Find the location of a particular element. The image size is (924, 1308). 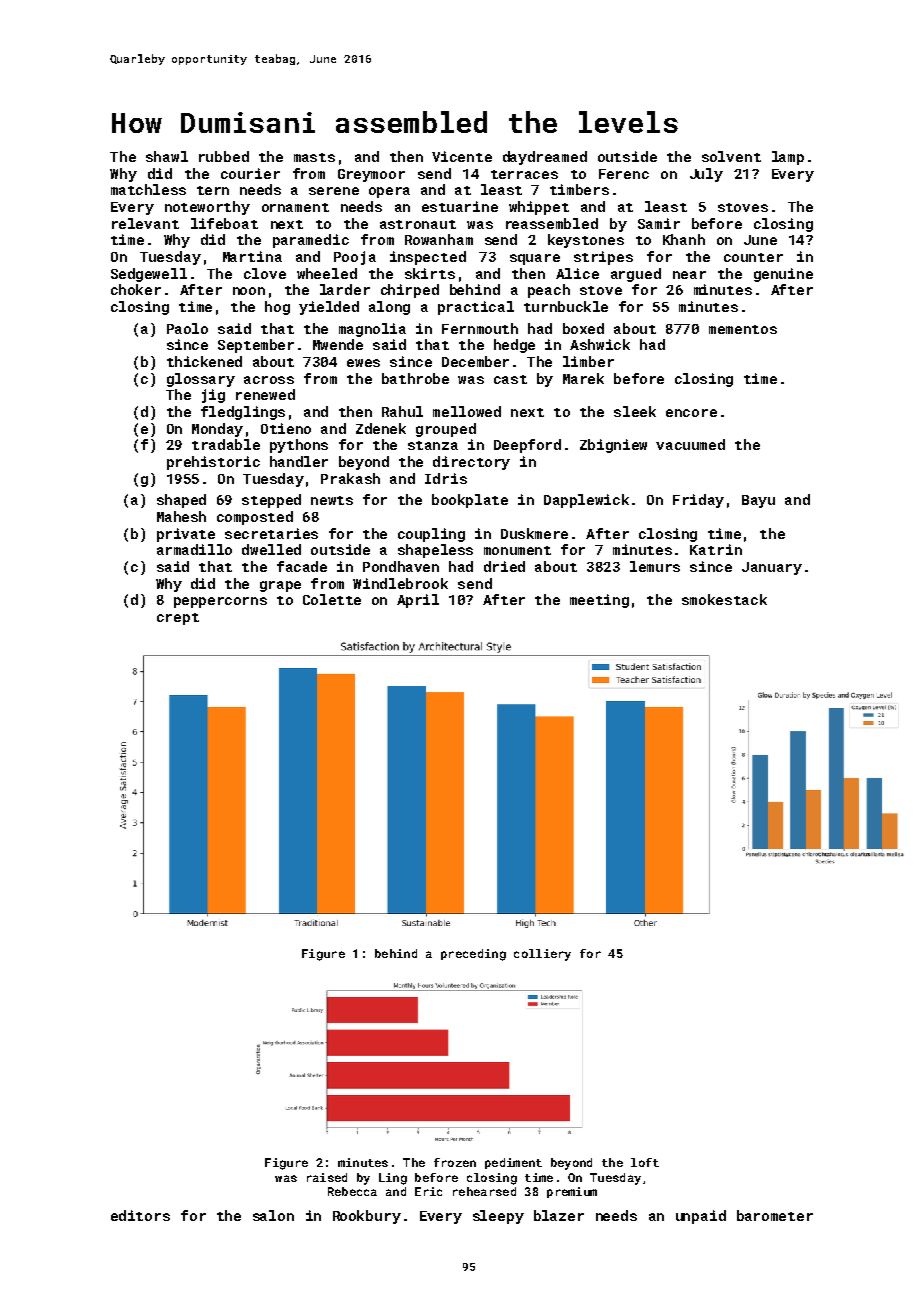

barometer is located at coordinates (775, 1215).
